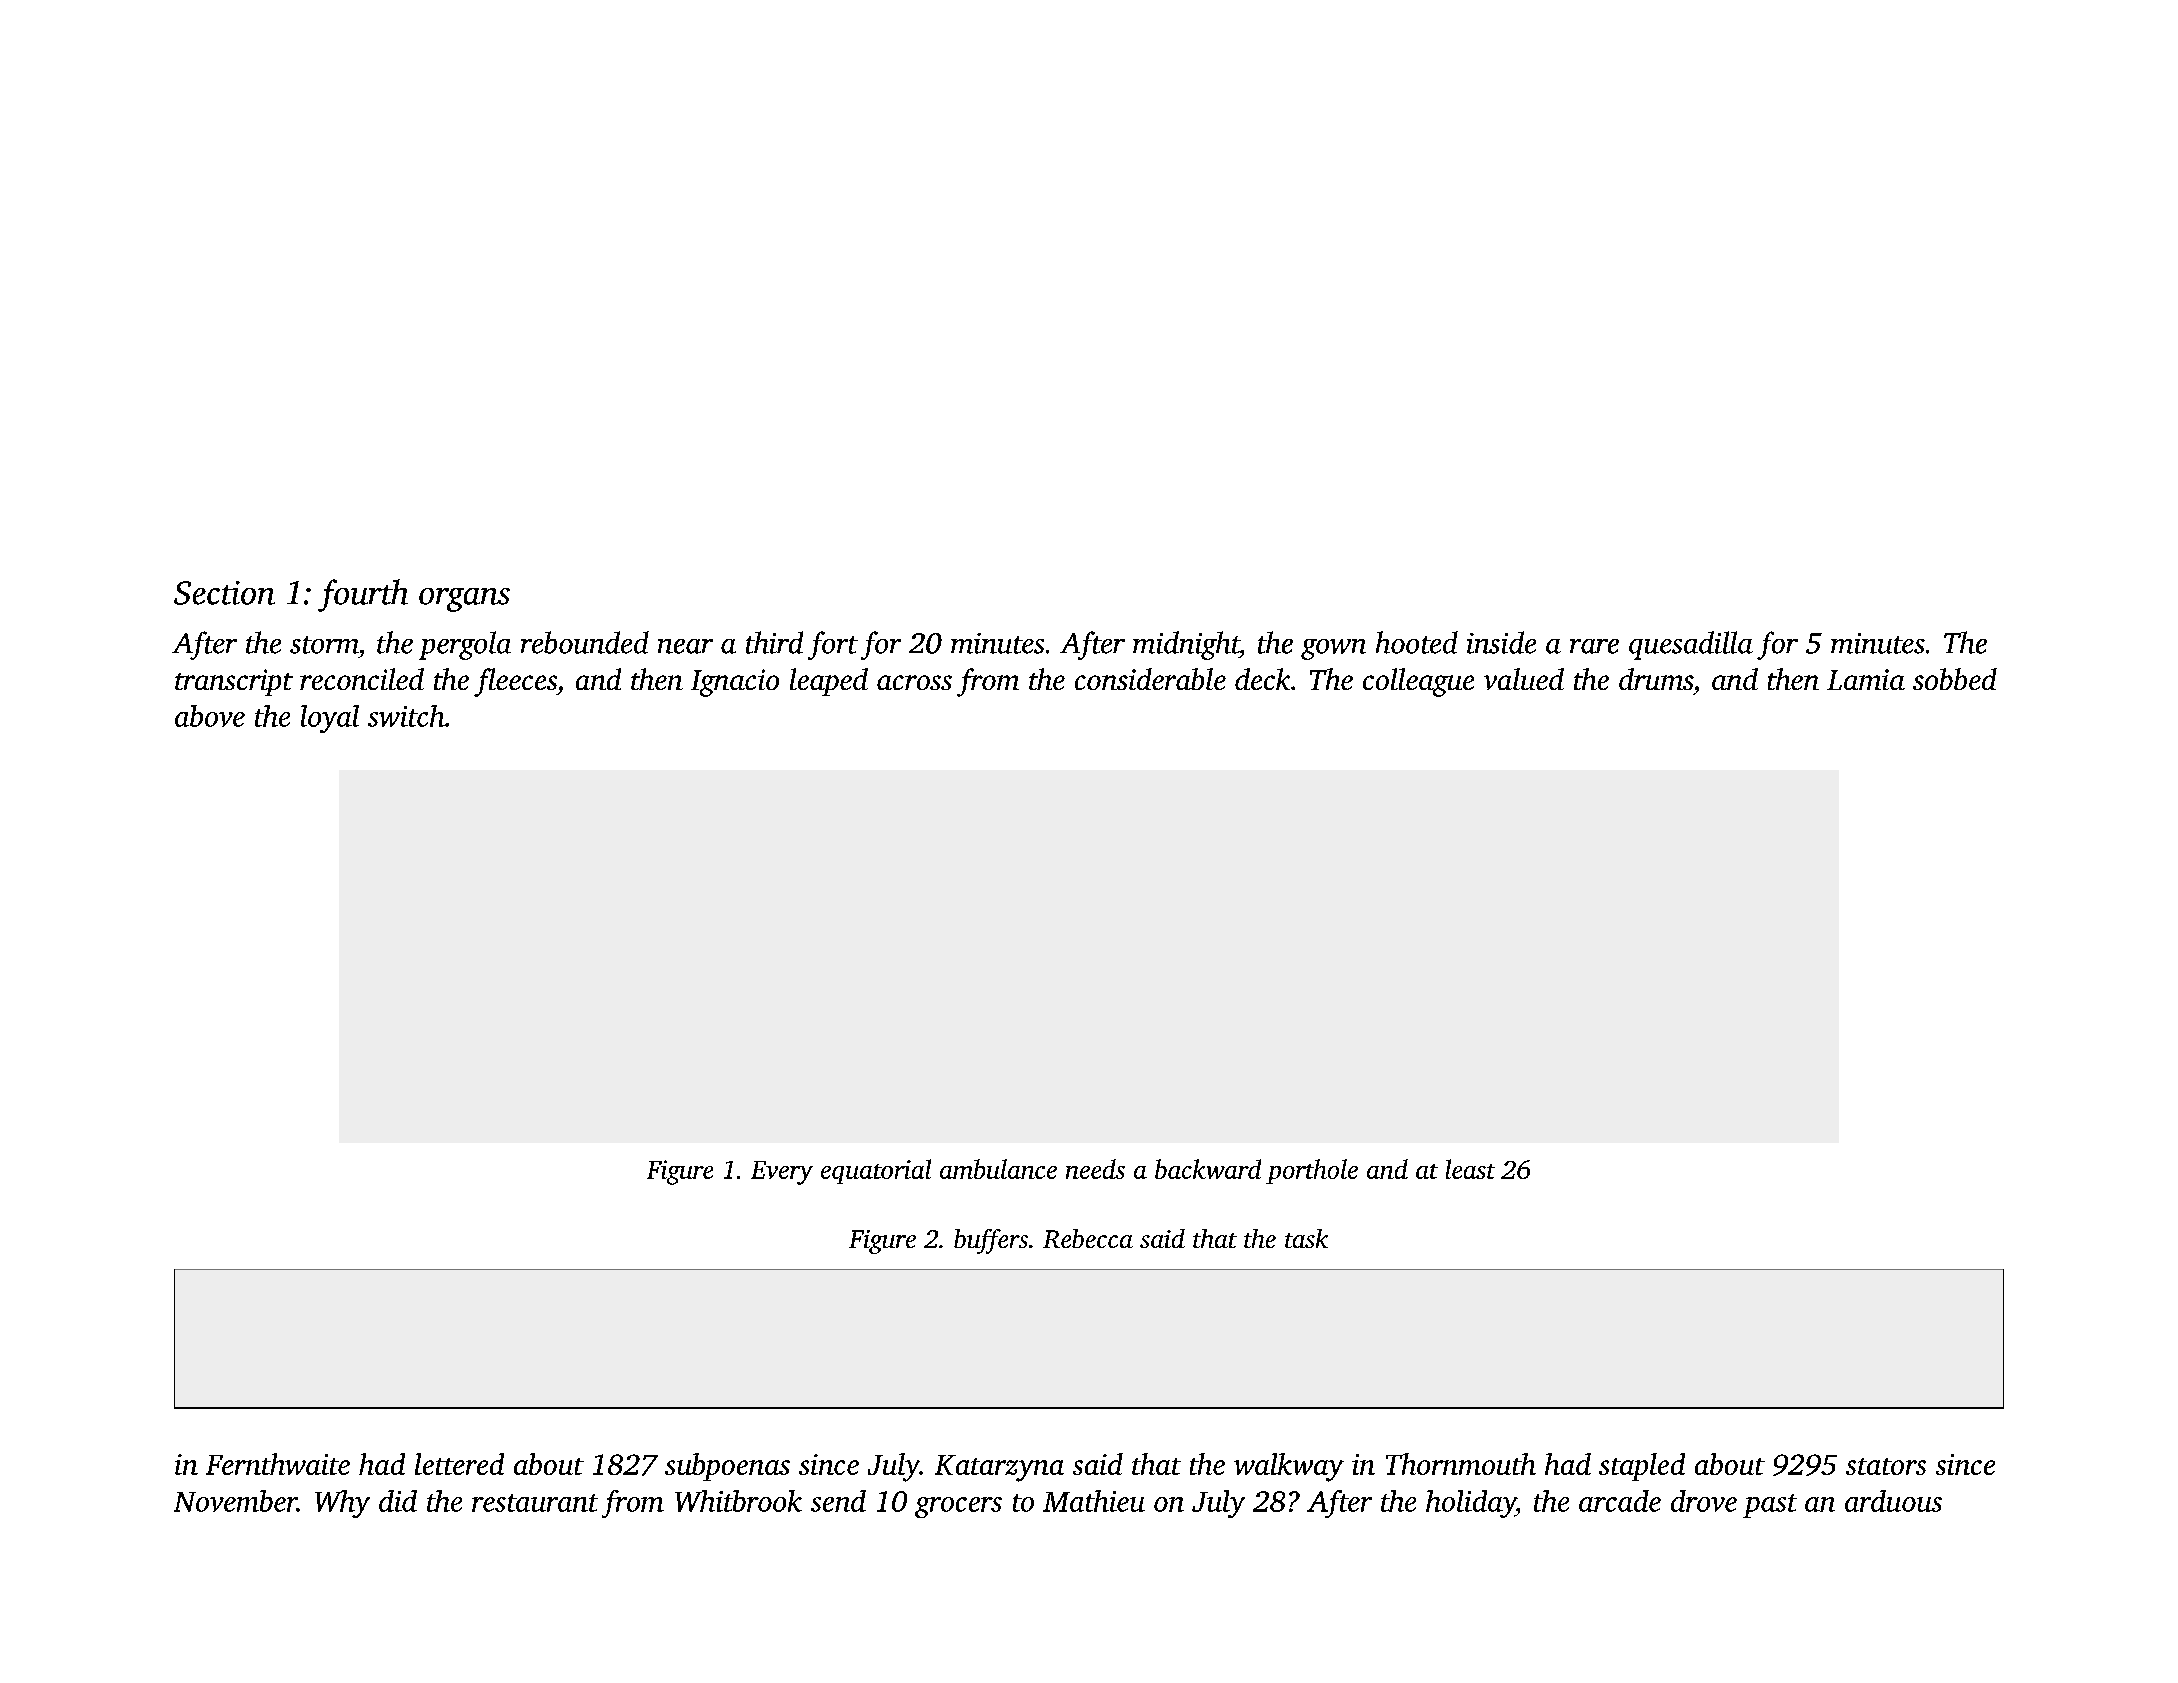 The height and width of the screenshot is (1683, 2178). I want to click on colleague, so click(1418, 682).
